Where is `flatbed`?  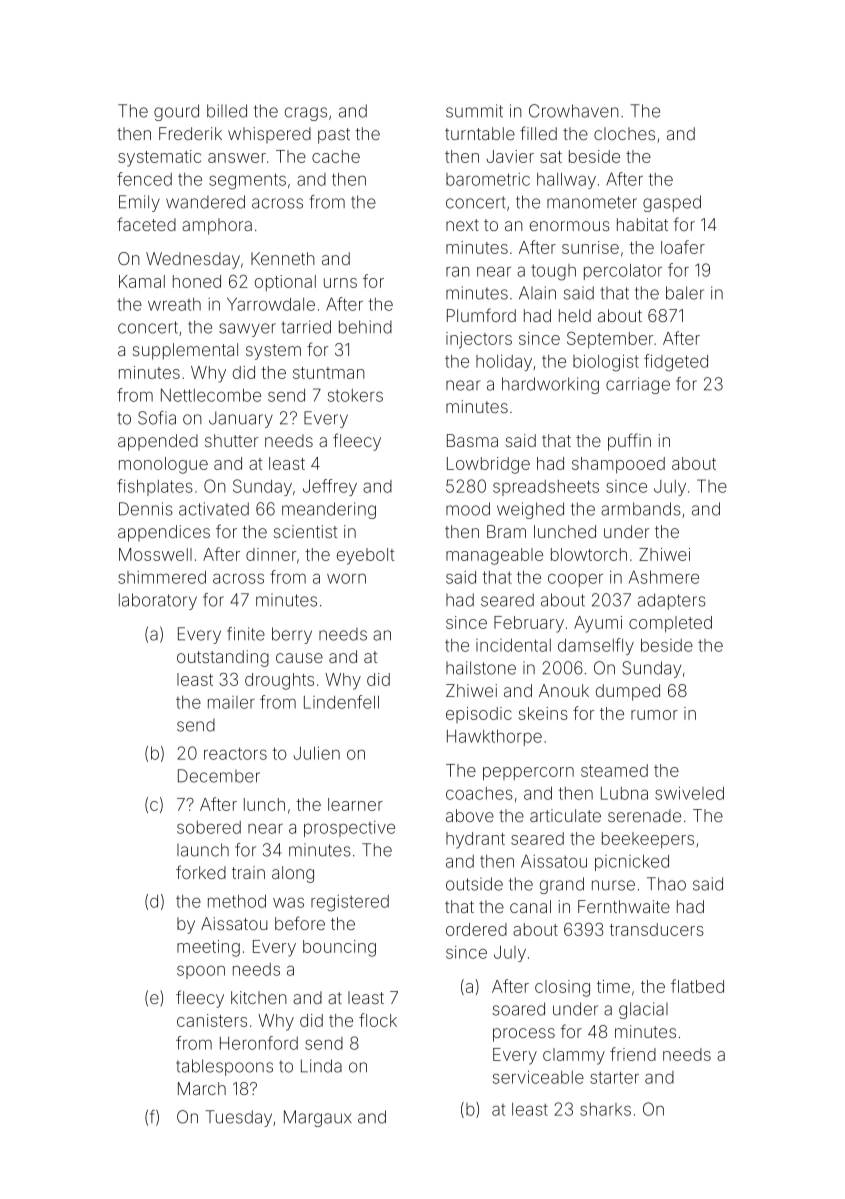
flatbed is located at coordinates (697, 986).
